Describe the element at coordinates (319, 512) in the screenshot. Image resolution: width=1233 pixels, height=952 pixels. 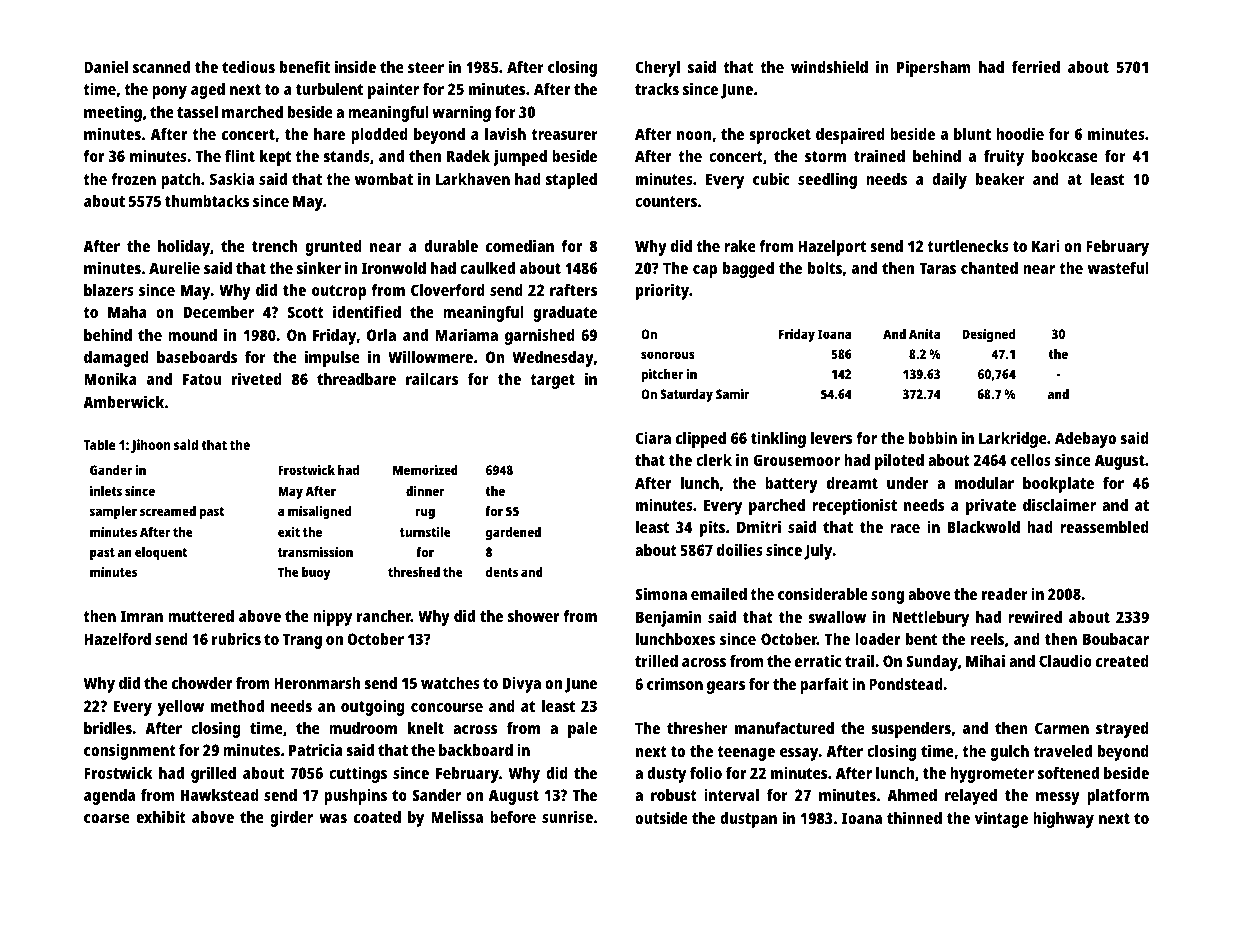
I see `misaligned` at that location.
